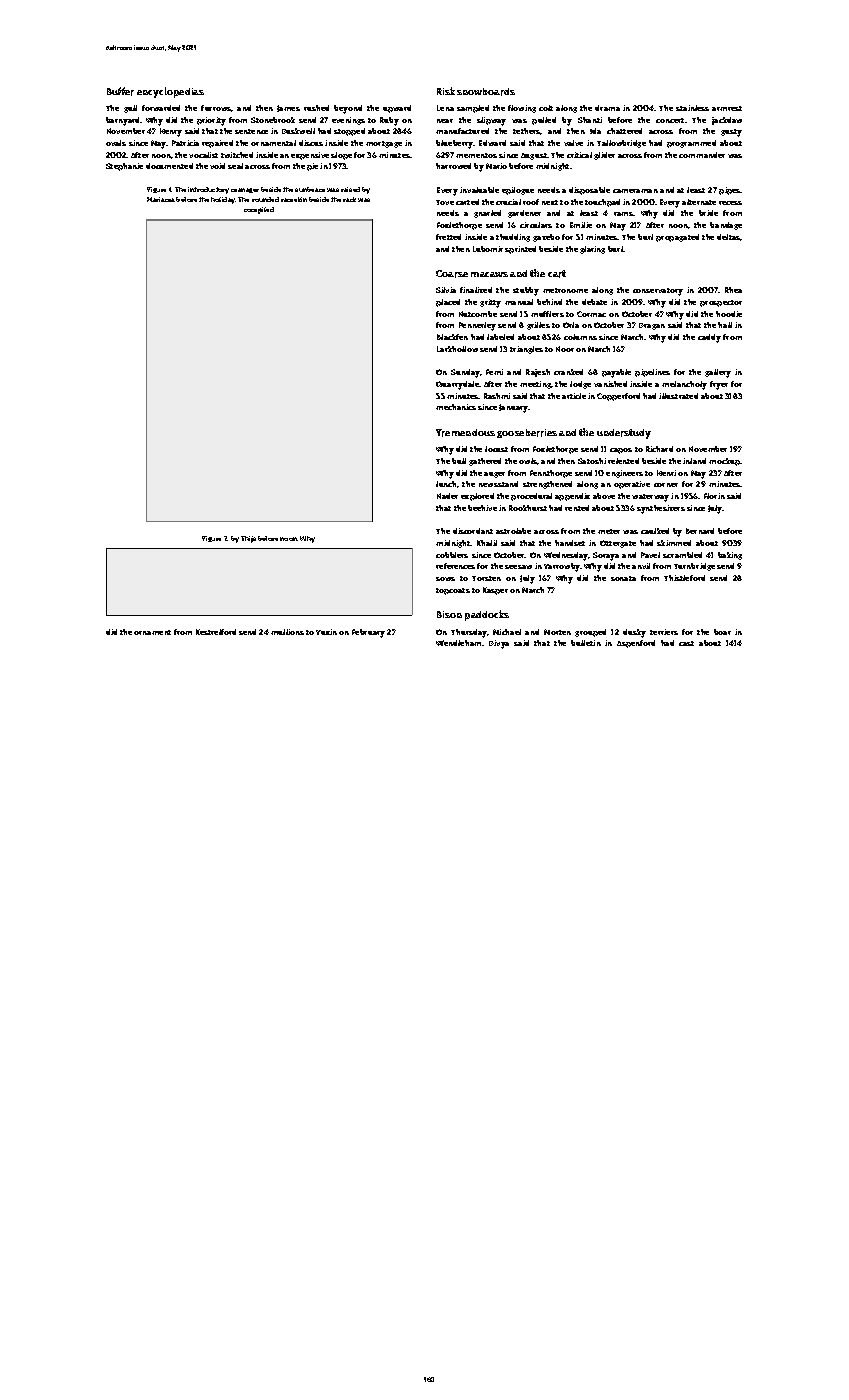 The image size is (849, 1400). What do you see at coordinates (447, 496) in the screenshot?
I see `Nader` at bounding box center [447, 496].
